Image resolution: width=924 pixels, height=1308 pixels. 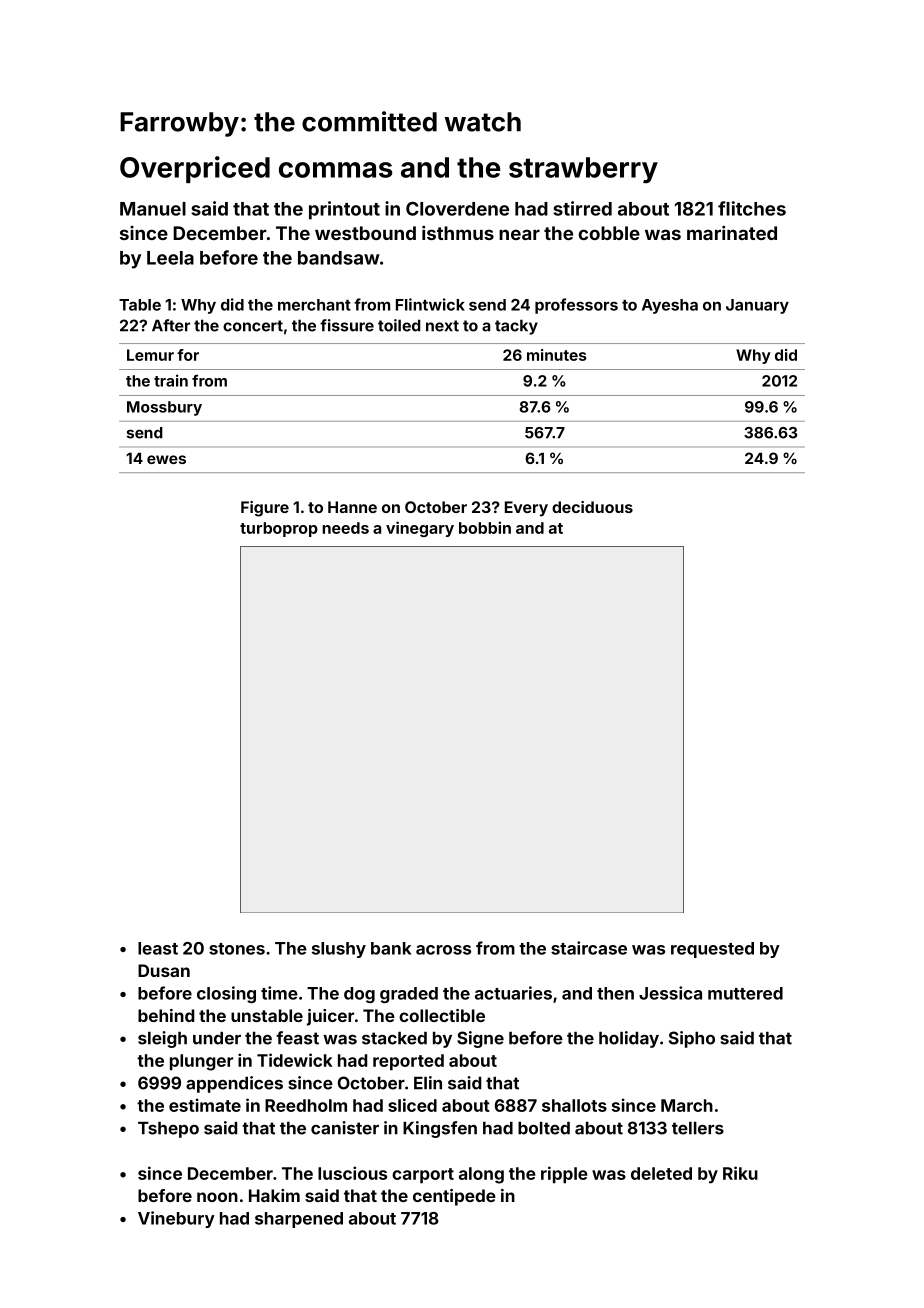 What do you see at coordinates (237, 949) in the document?
I see `stones` at bounding box center [237, 949].
